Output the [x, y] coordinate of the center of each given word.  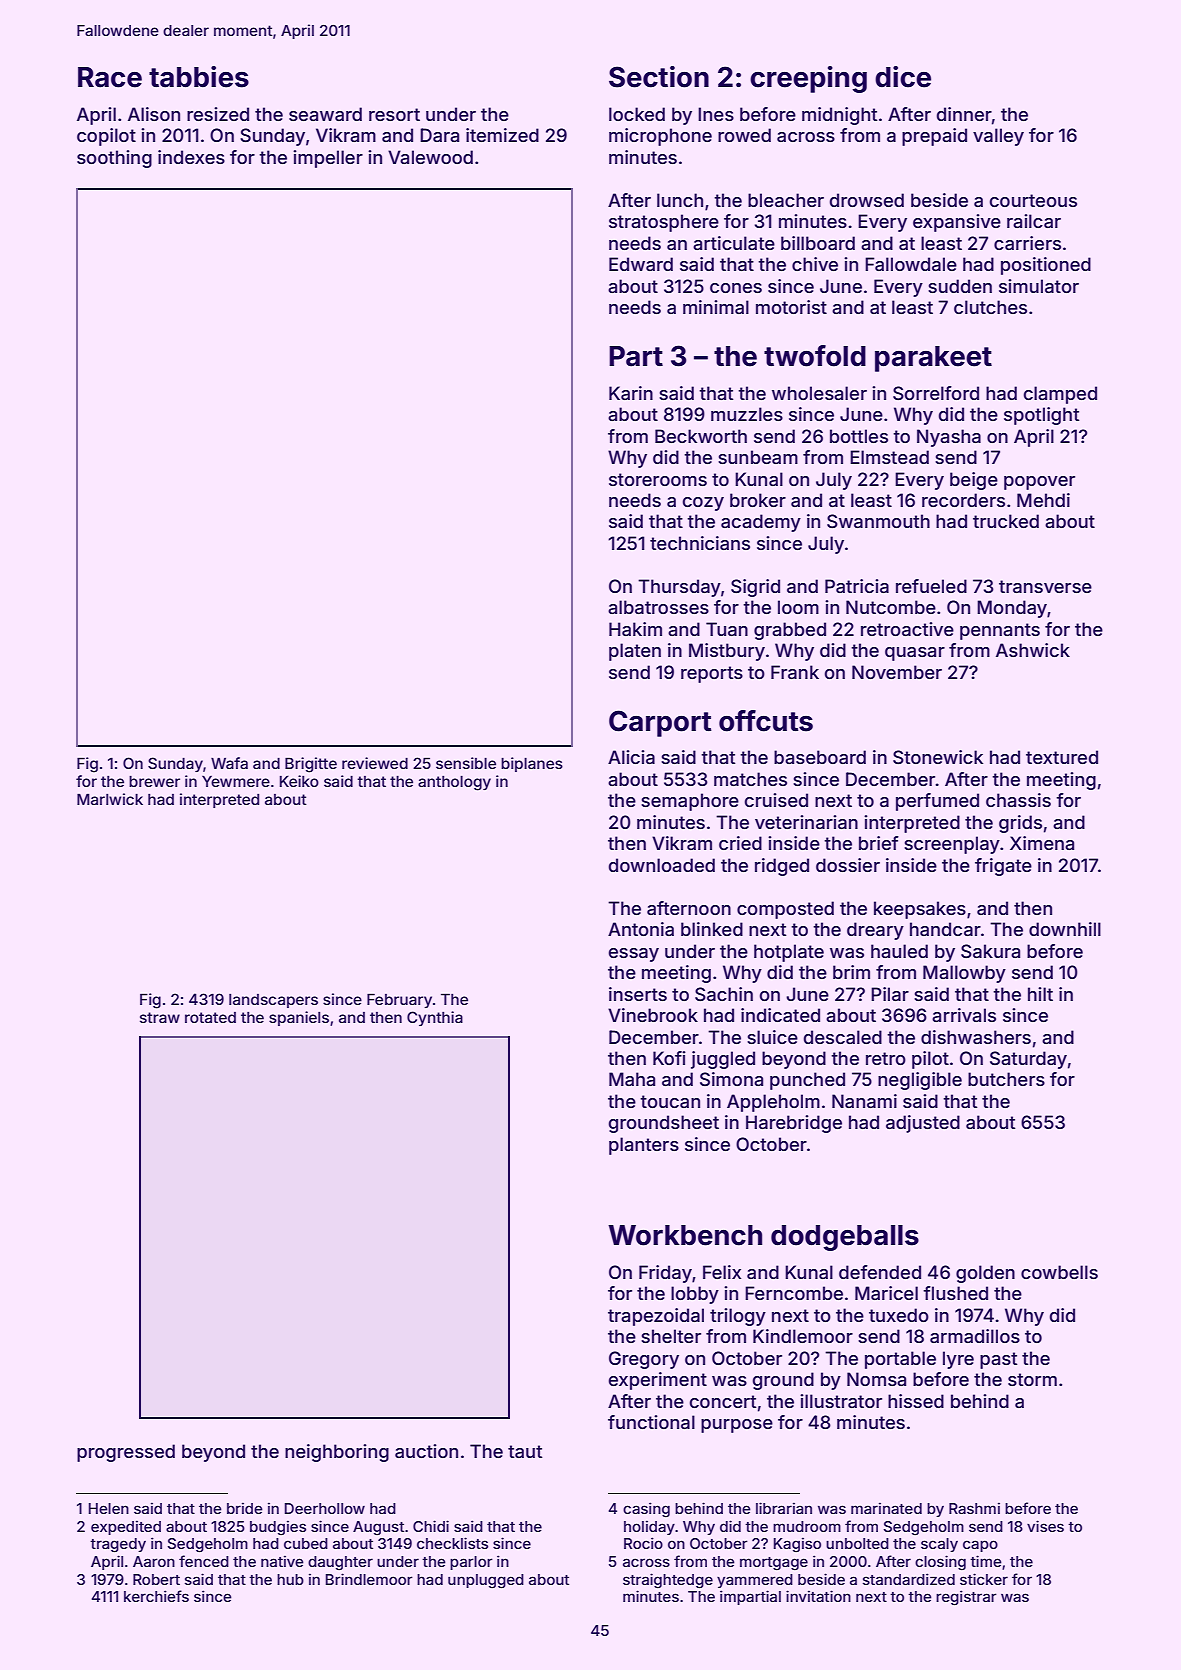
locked [637, 114]
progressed [126, 1453]
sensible [466, 763]
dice [903, 77]
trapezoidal [656, 1317]
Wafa [229, 763]
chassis [1018, 800]
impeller [328, 159]
